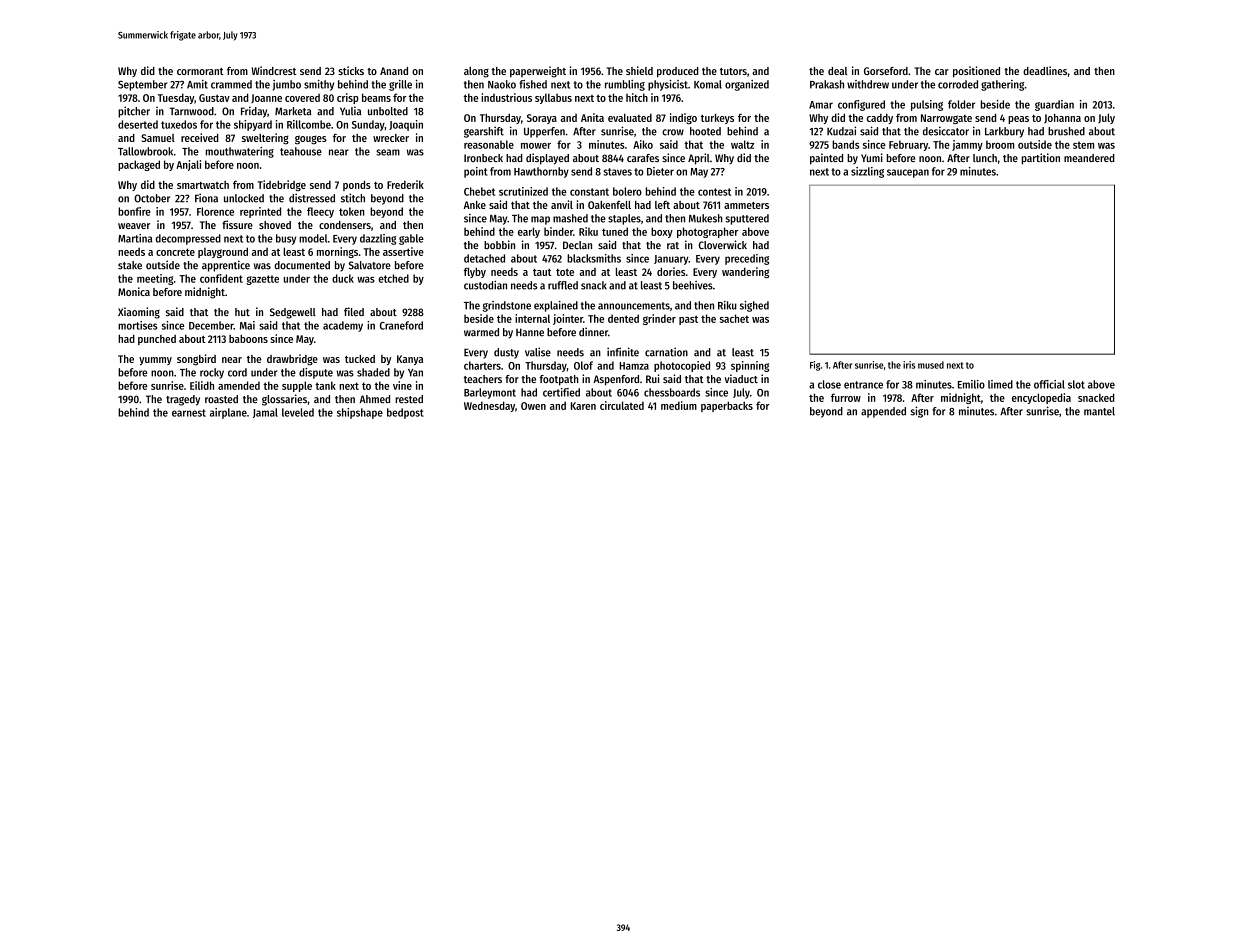 Image resolution: width=1233 pixels, height=952 pixels. Describe the element at coordinates (1049, 384) in the screenshot. I see `official` at that location.
